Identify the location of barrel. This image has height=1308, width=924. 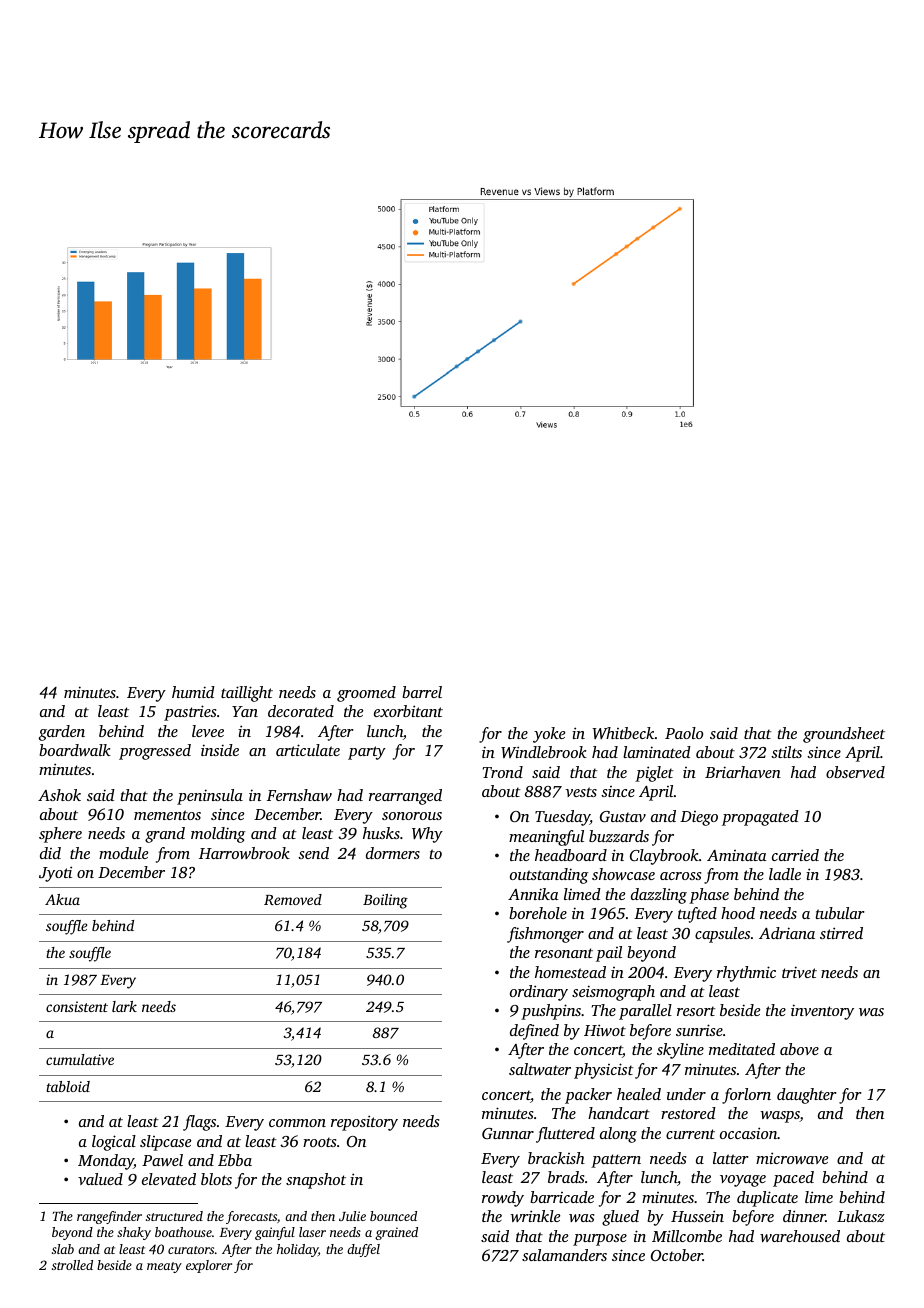
(422, 692).
